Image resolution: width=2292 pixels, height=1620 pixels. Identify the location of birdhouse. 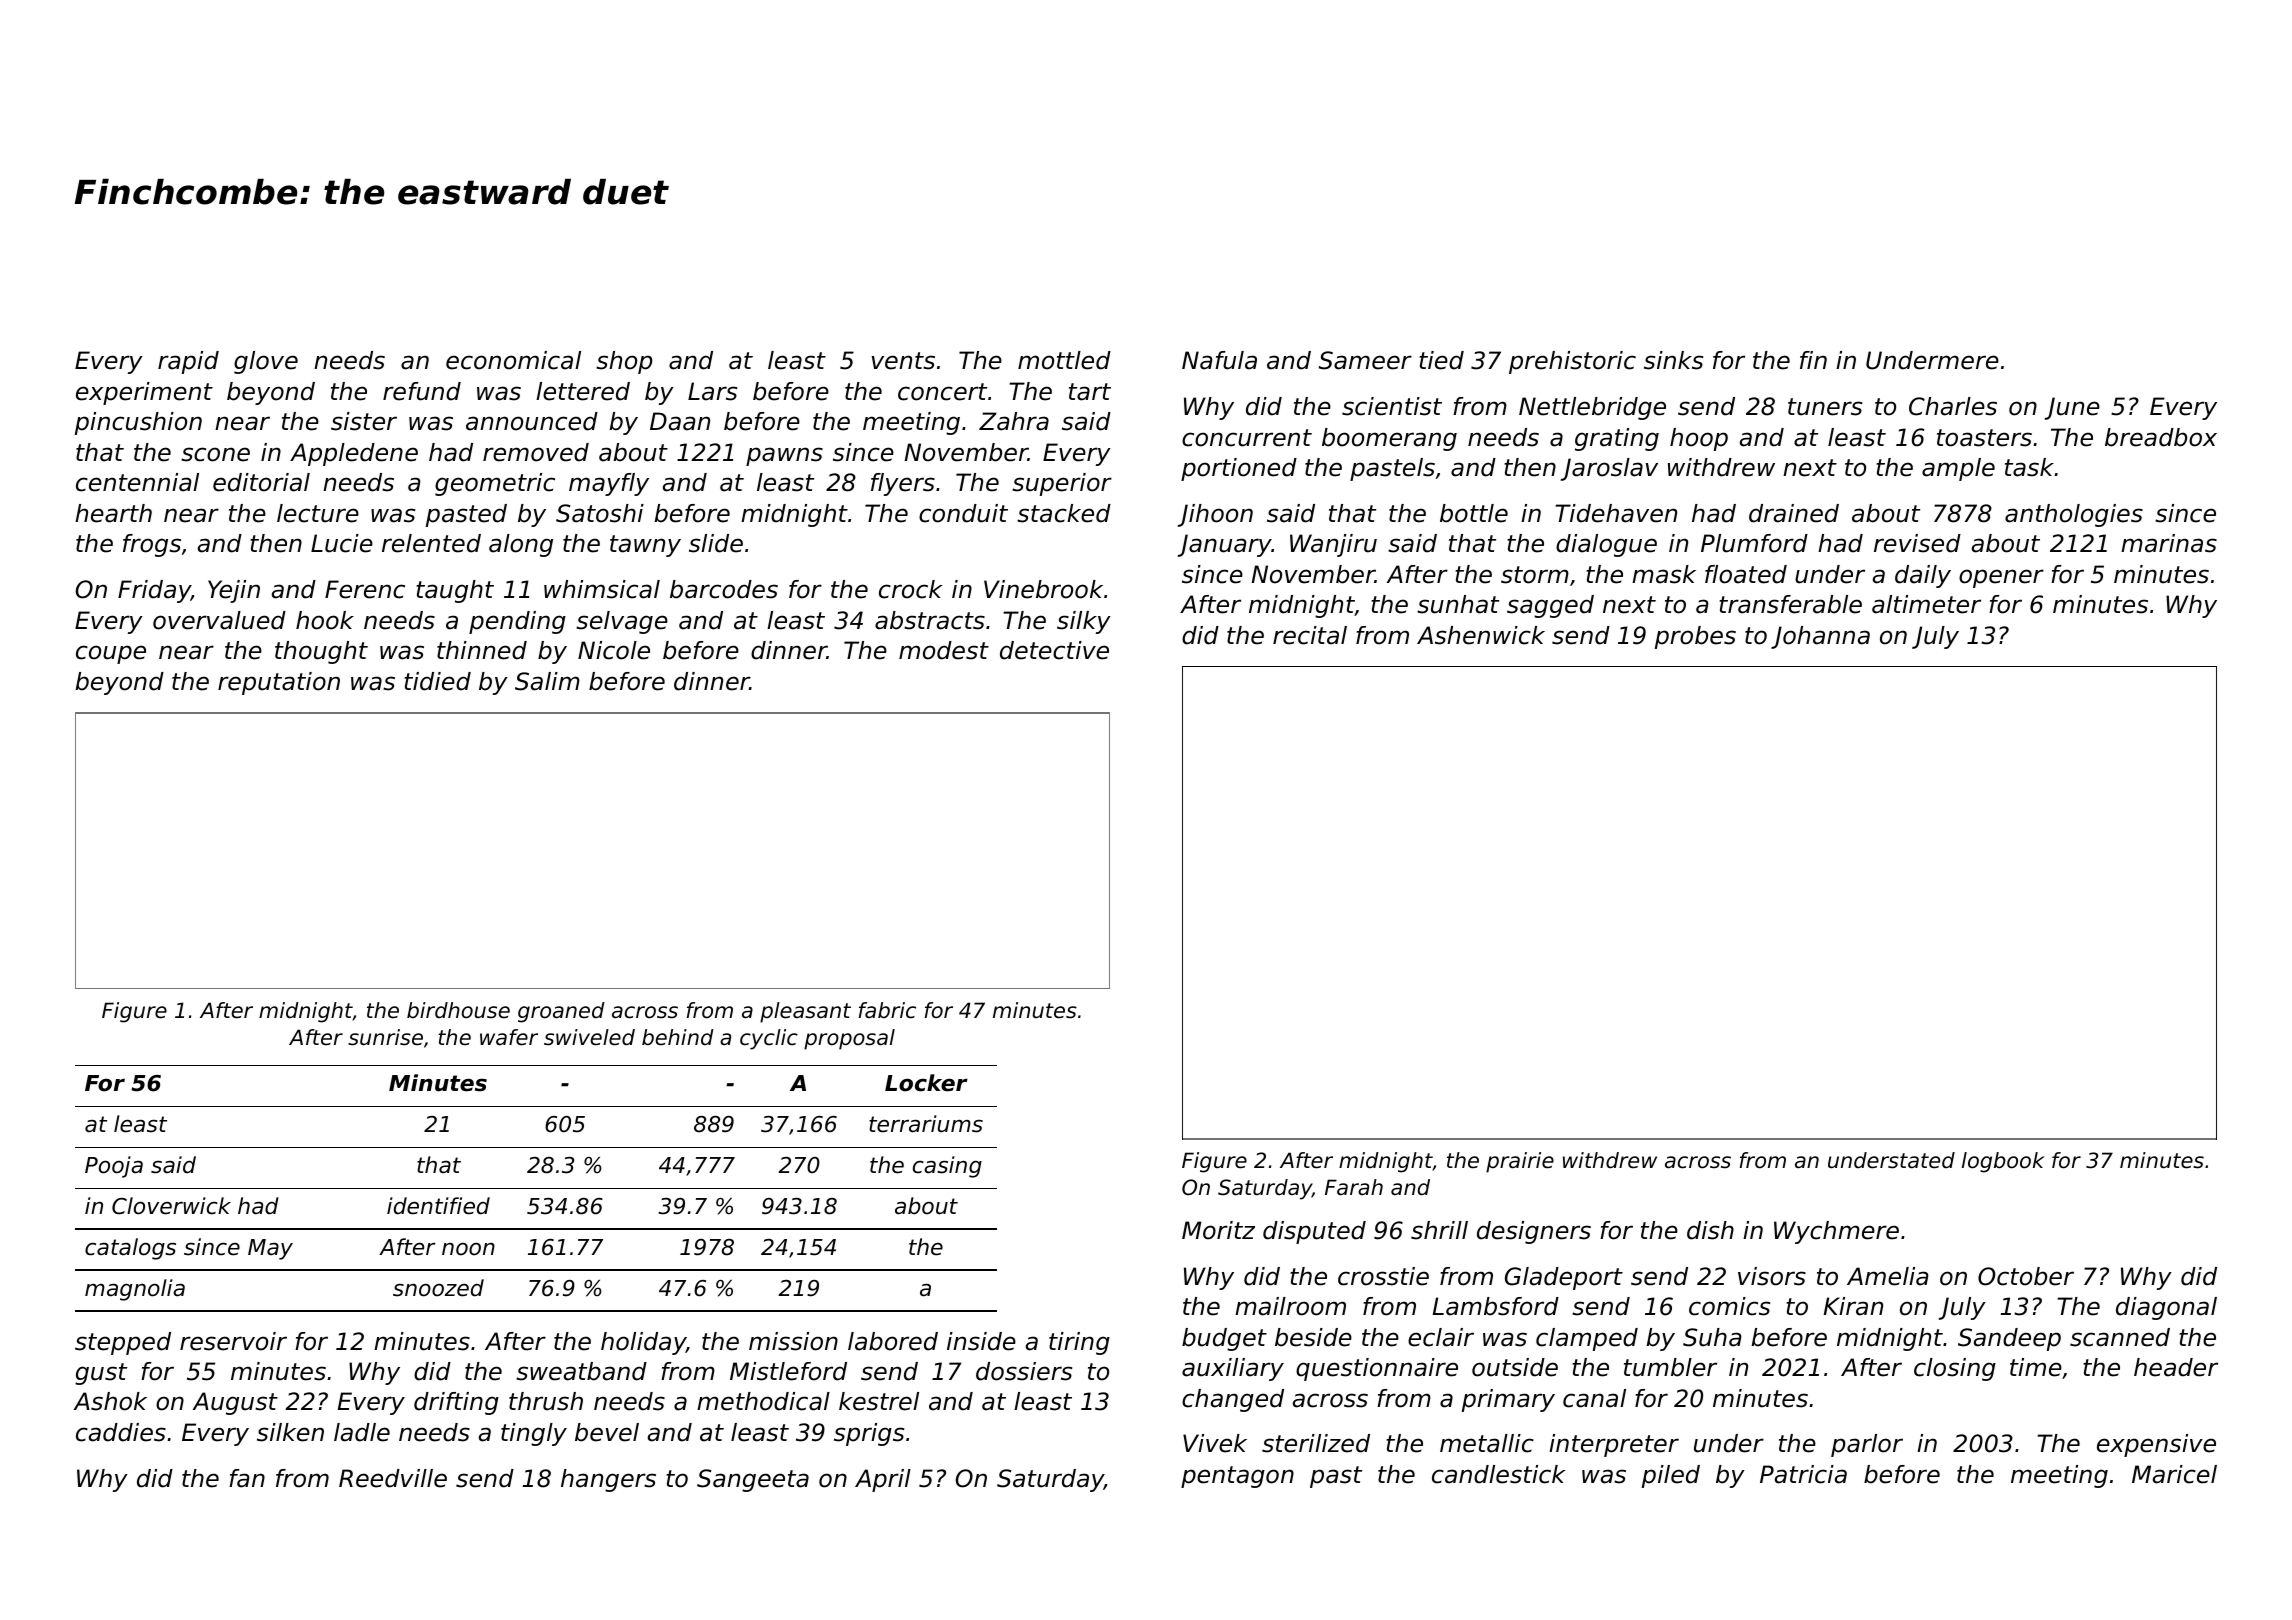
(458, 1010).
